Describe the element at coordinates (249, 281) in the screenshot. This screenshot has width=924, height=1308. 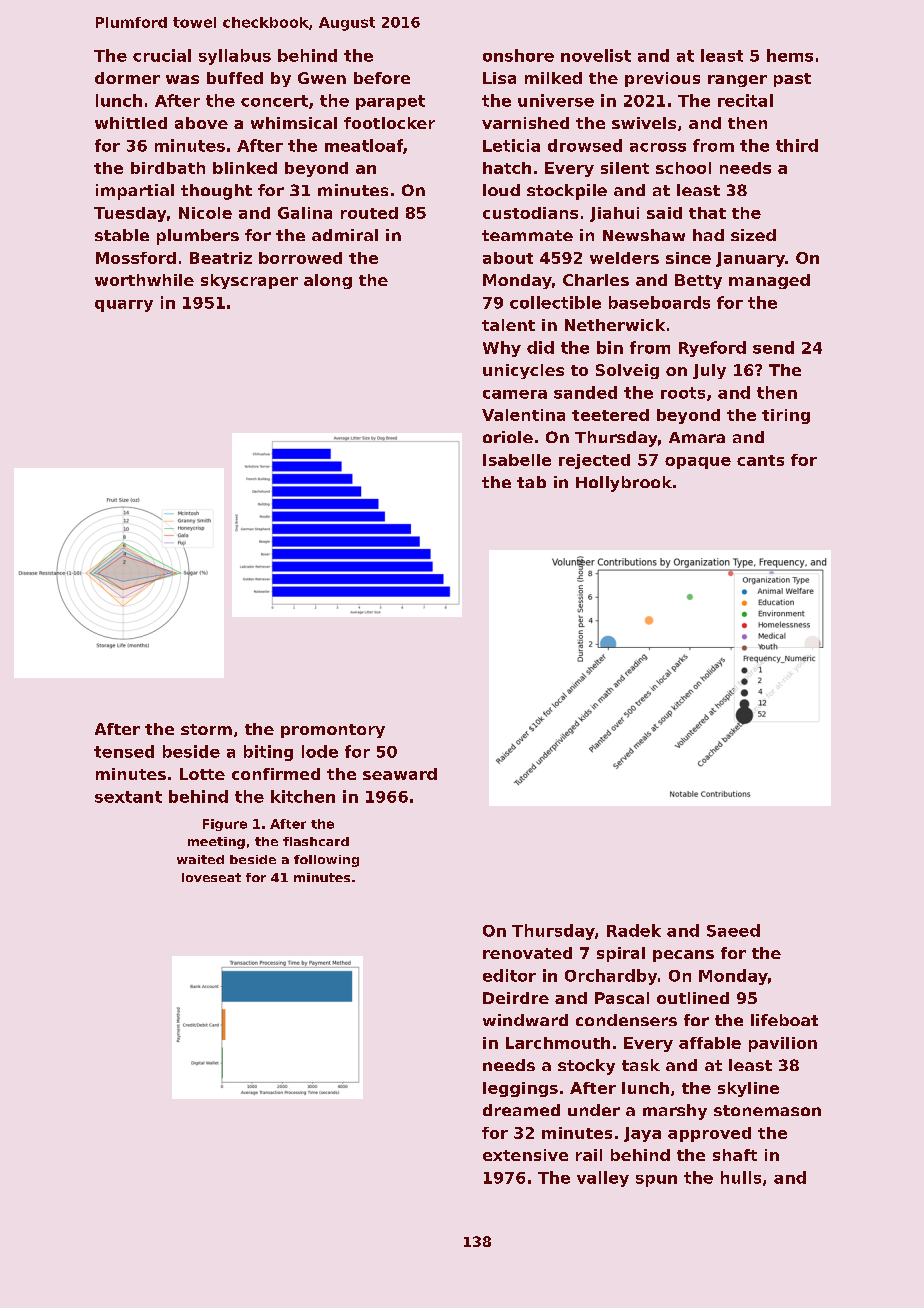
I see `skyscraper` at that location.
